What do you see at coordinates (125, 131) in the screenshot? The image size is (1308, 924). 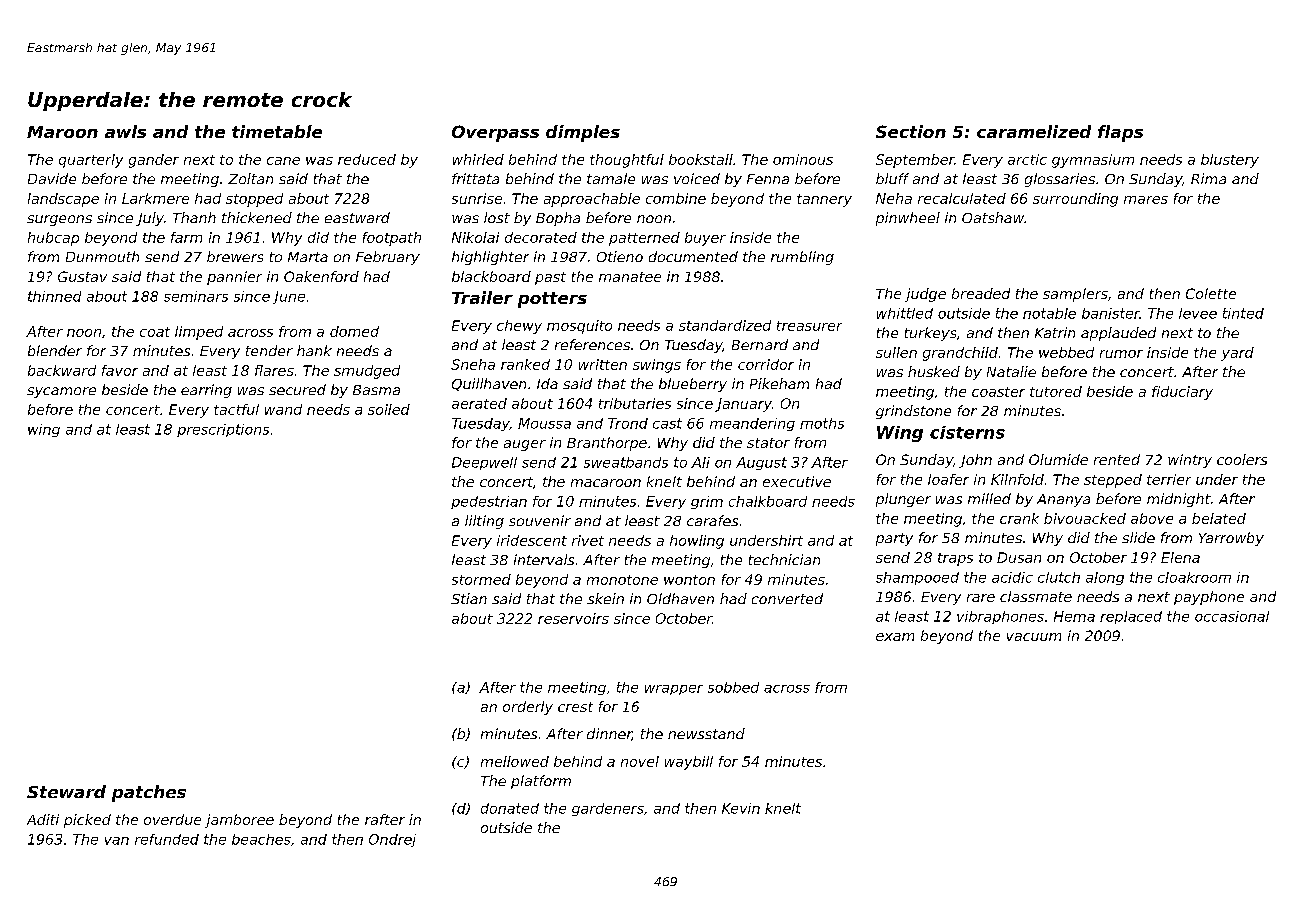 I see `awls` at bounding box center [125, 131].
